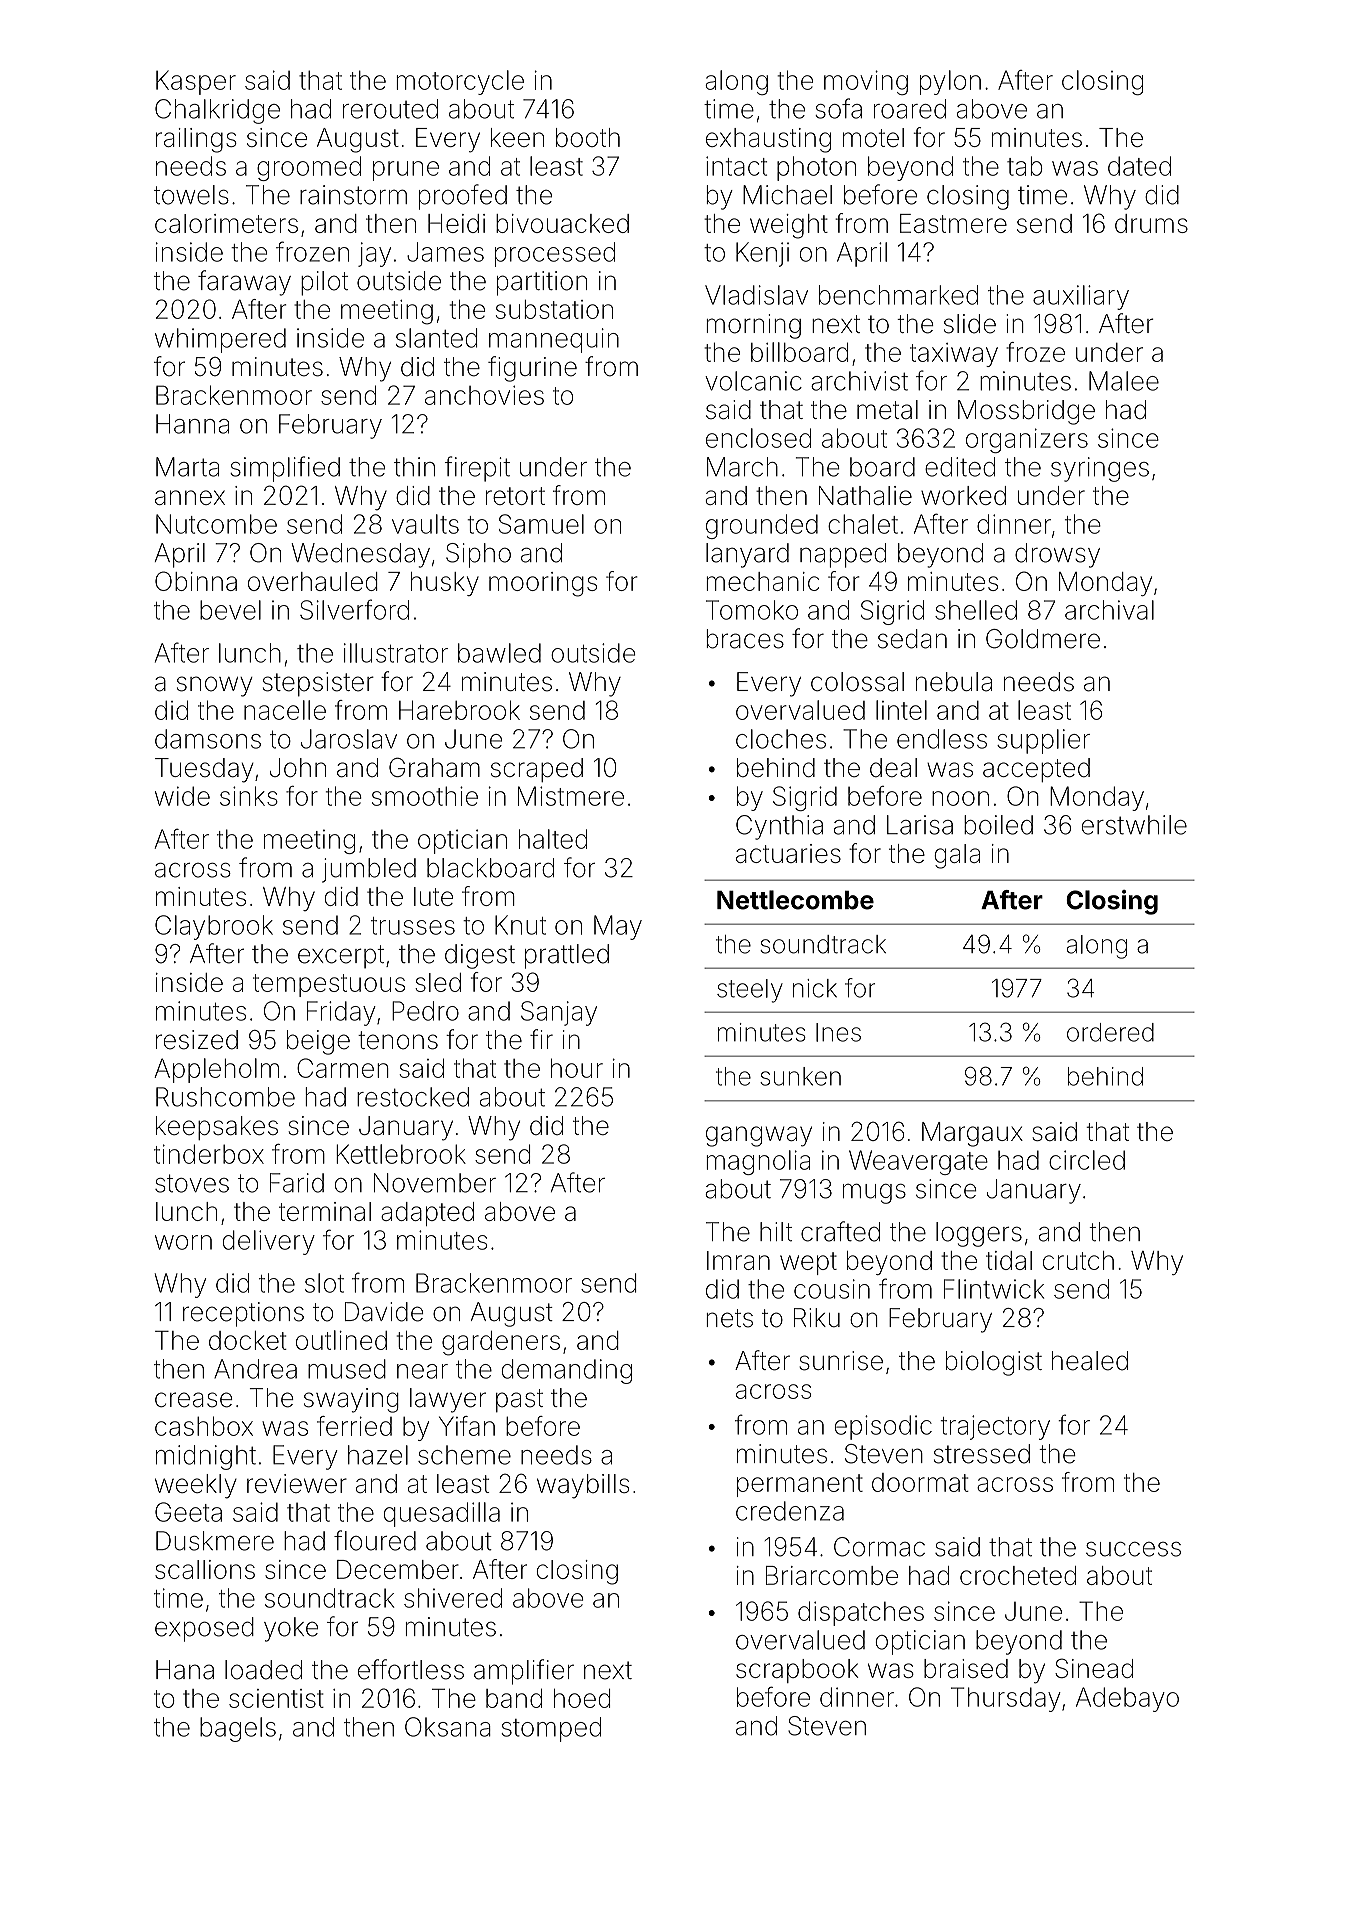 This screenshot has height=1906, width=1348. What do you see at coordinates (972, 1134) in the screenshot?
I see `Margaux` at bounding box center [972, 1134].
